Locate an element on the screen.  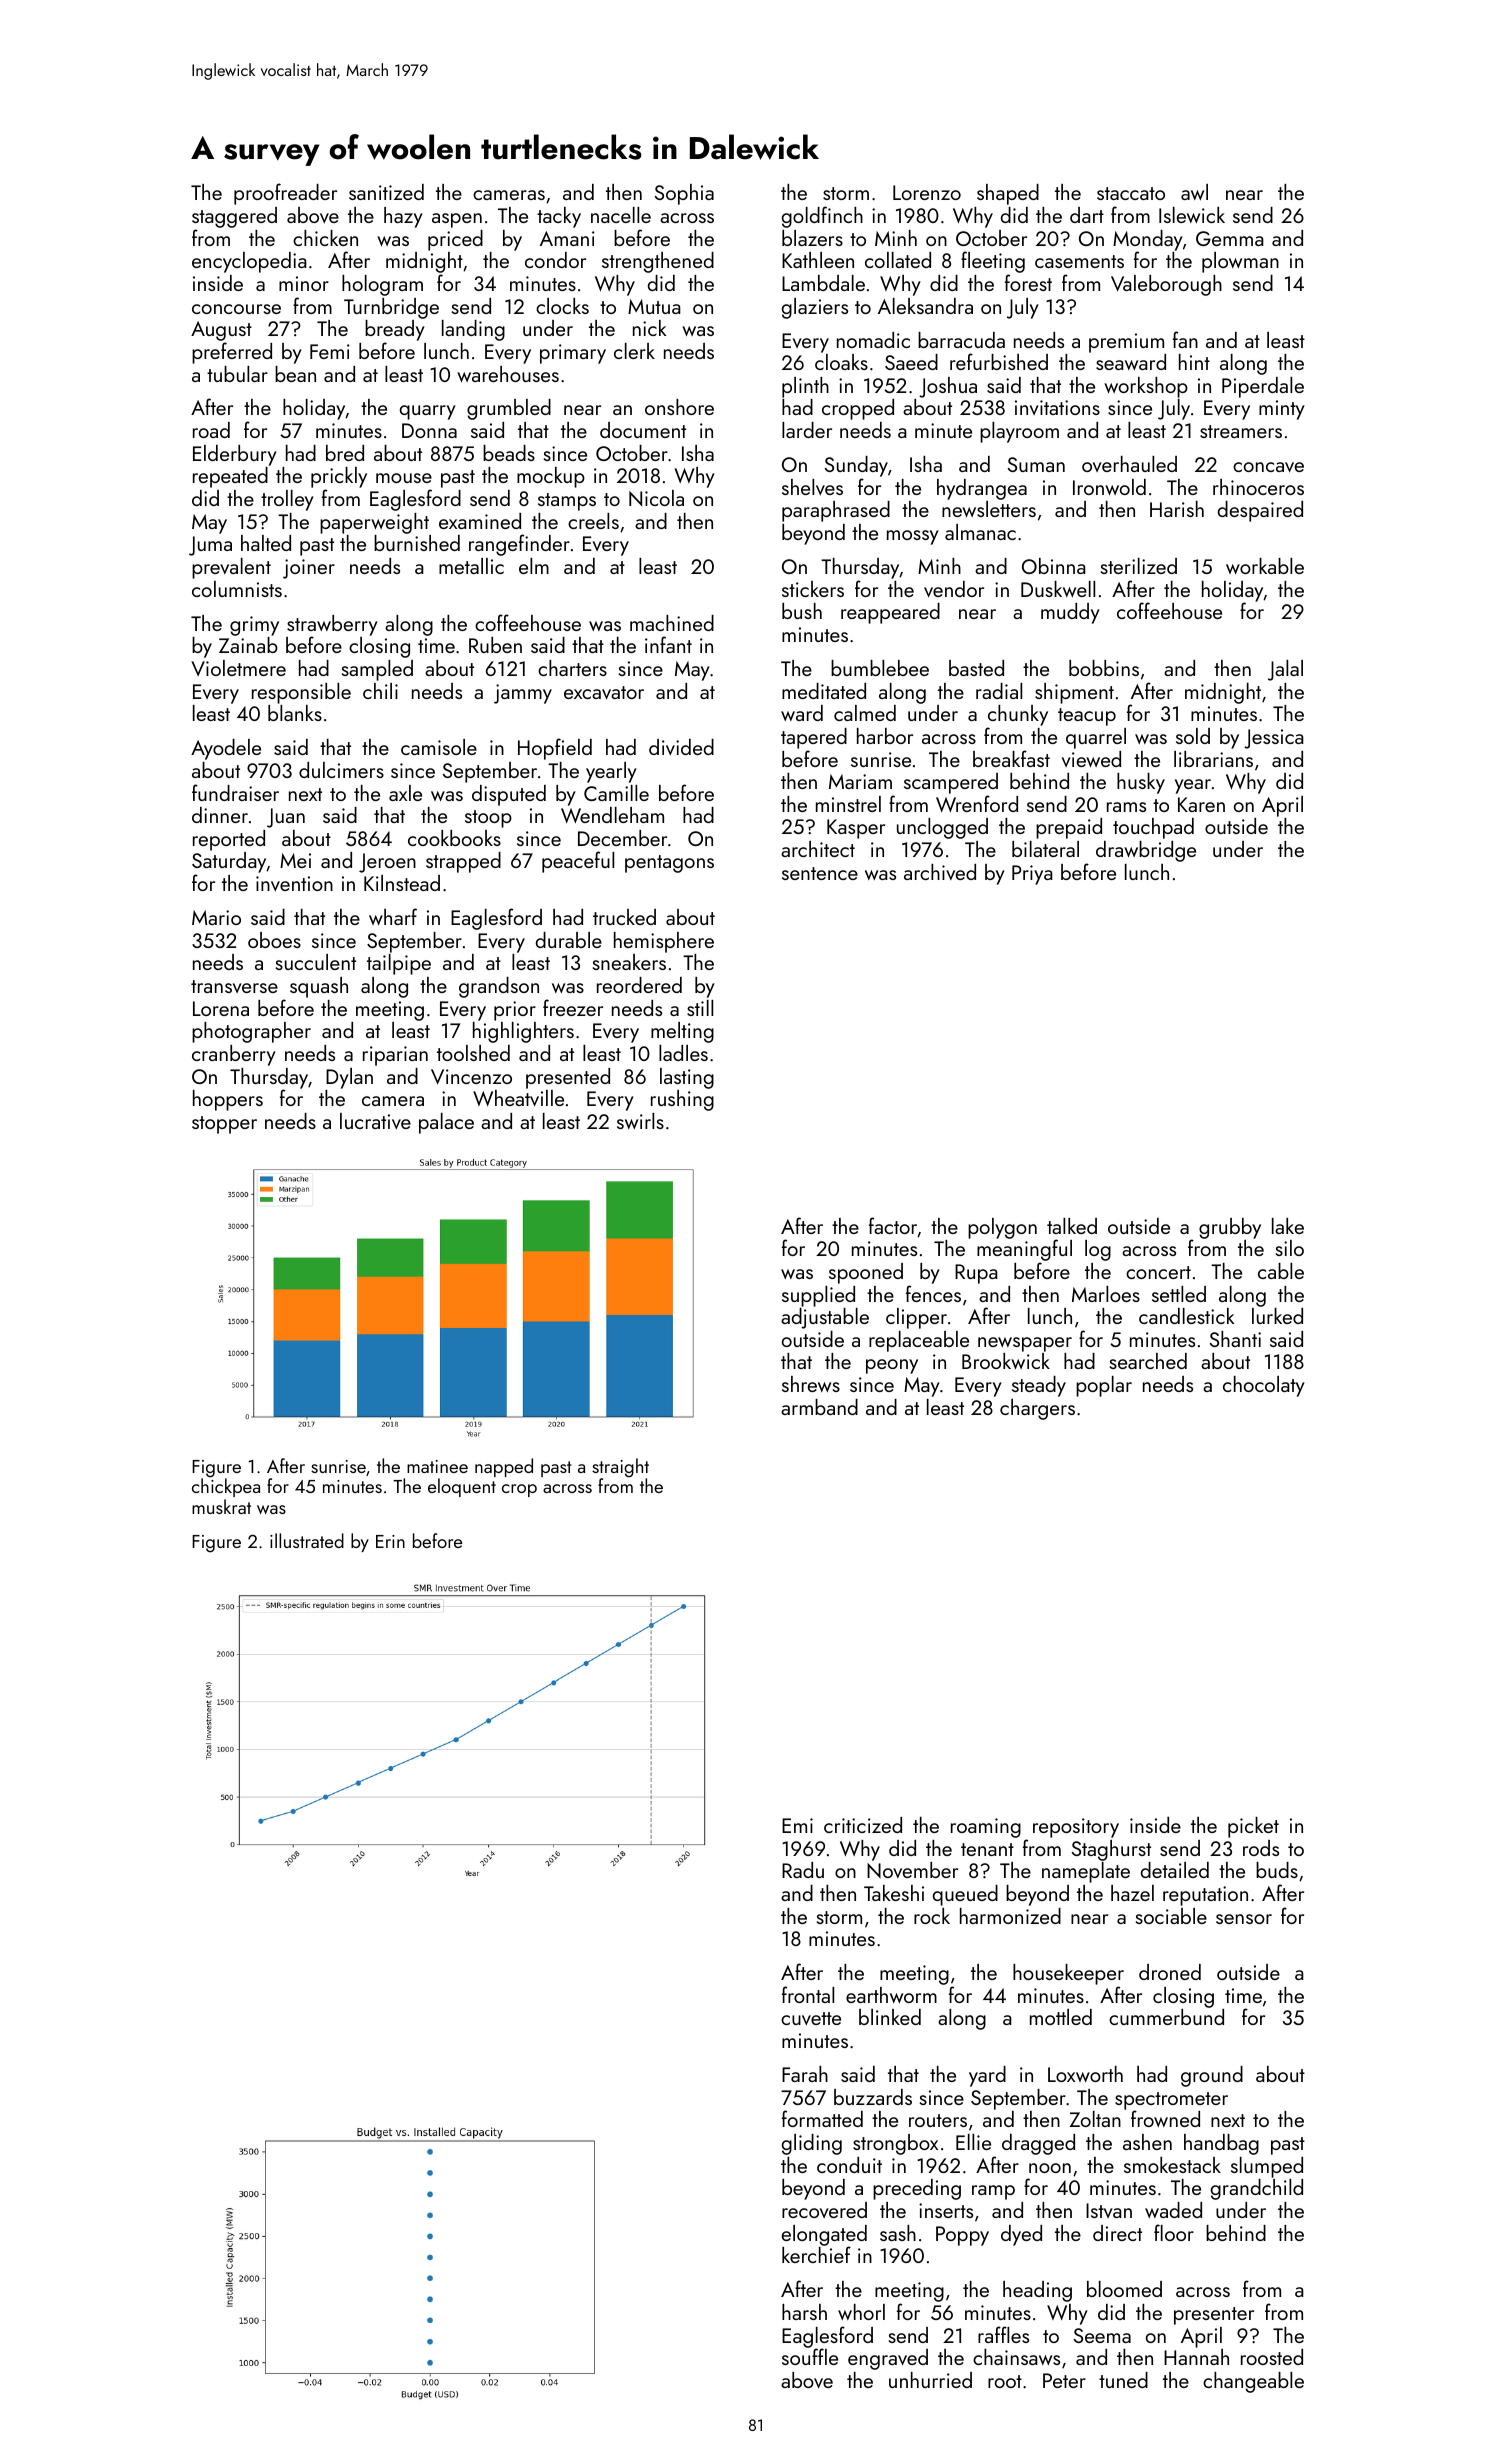
changeable is located at coordinates (1253, 2382).
